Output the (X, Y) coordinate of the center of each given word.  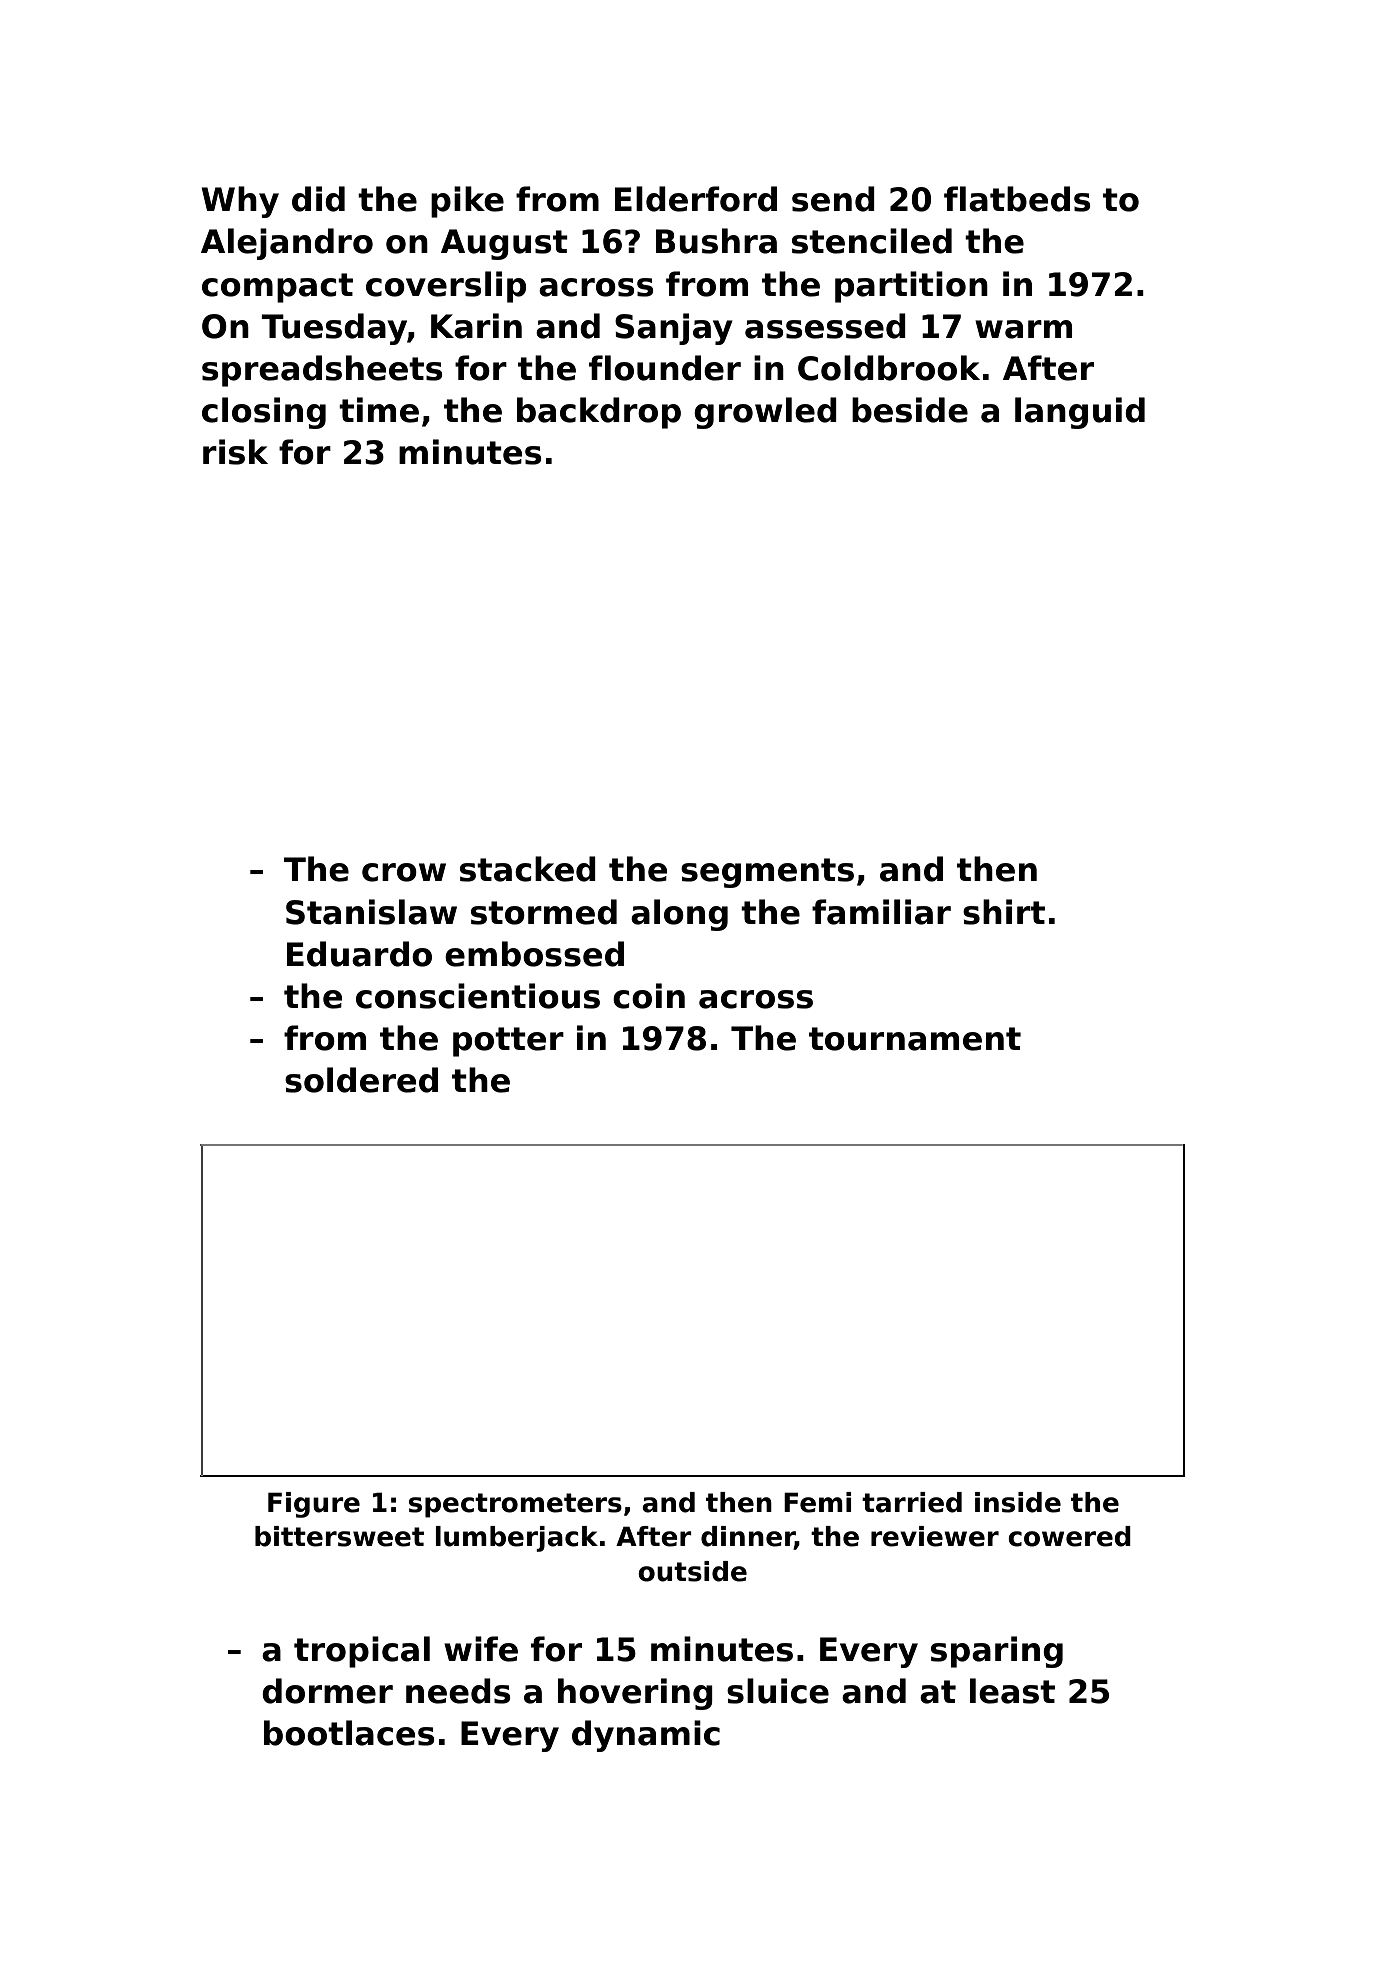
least (1012, 1691)
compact (277, 288)
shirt (1004, 912)
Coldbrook (889, 368)
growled (765, 413)
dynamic (646, 1736)
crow (404, 872)
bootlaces (349, 1733)
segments (767, 873)
